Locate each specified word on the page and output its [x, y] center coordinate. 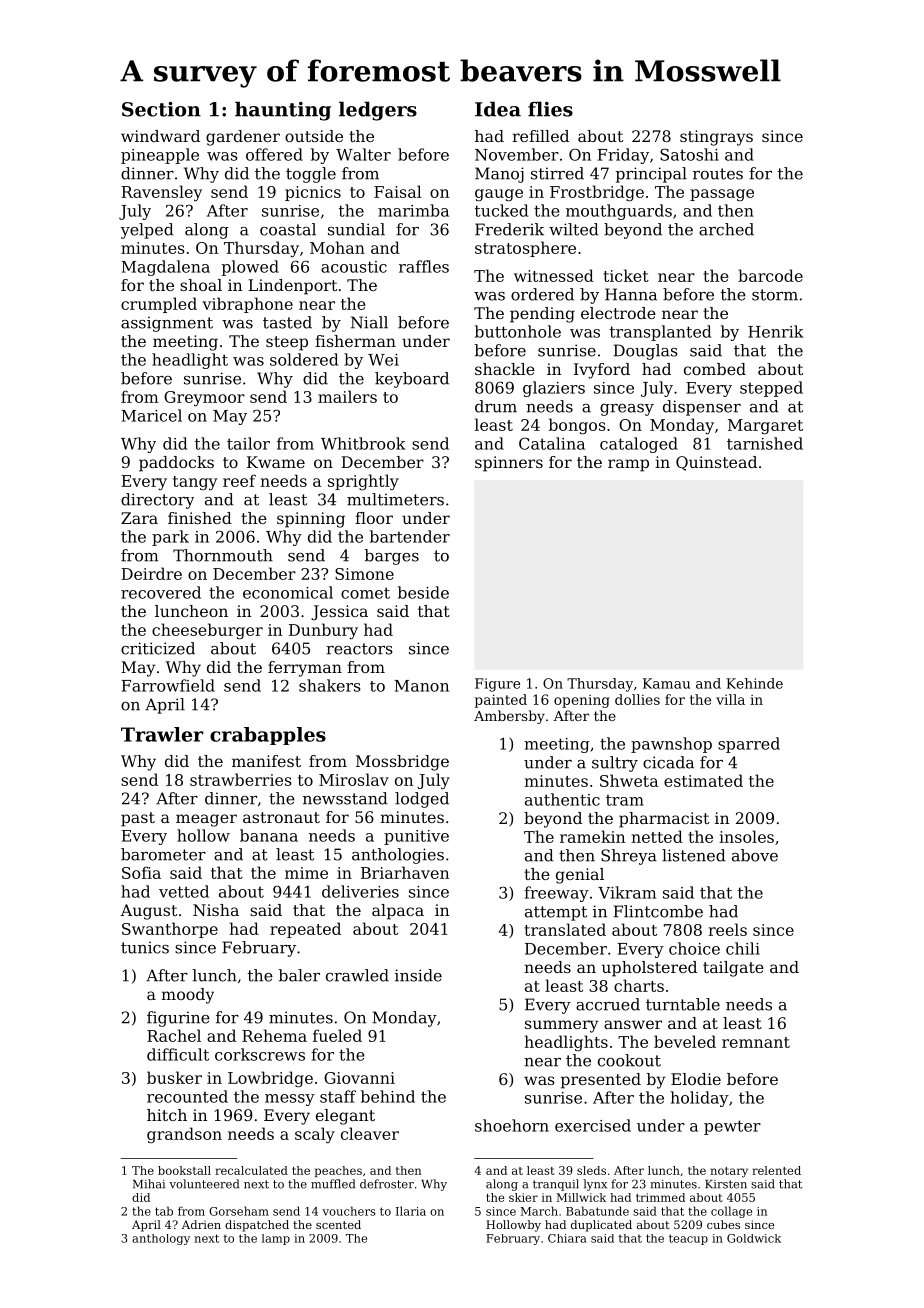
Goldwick [754, 1238]
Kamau [666, 683]
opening [582, 701]
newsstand [345, 798]
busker [174, 1077]
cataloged [639, 445]
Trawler [162, 734]
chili [743, 948]
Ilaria [411, 1211]
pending [542, 315]
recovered [161, 592]
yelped [147, 231]
